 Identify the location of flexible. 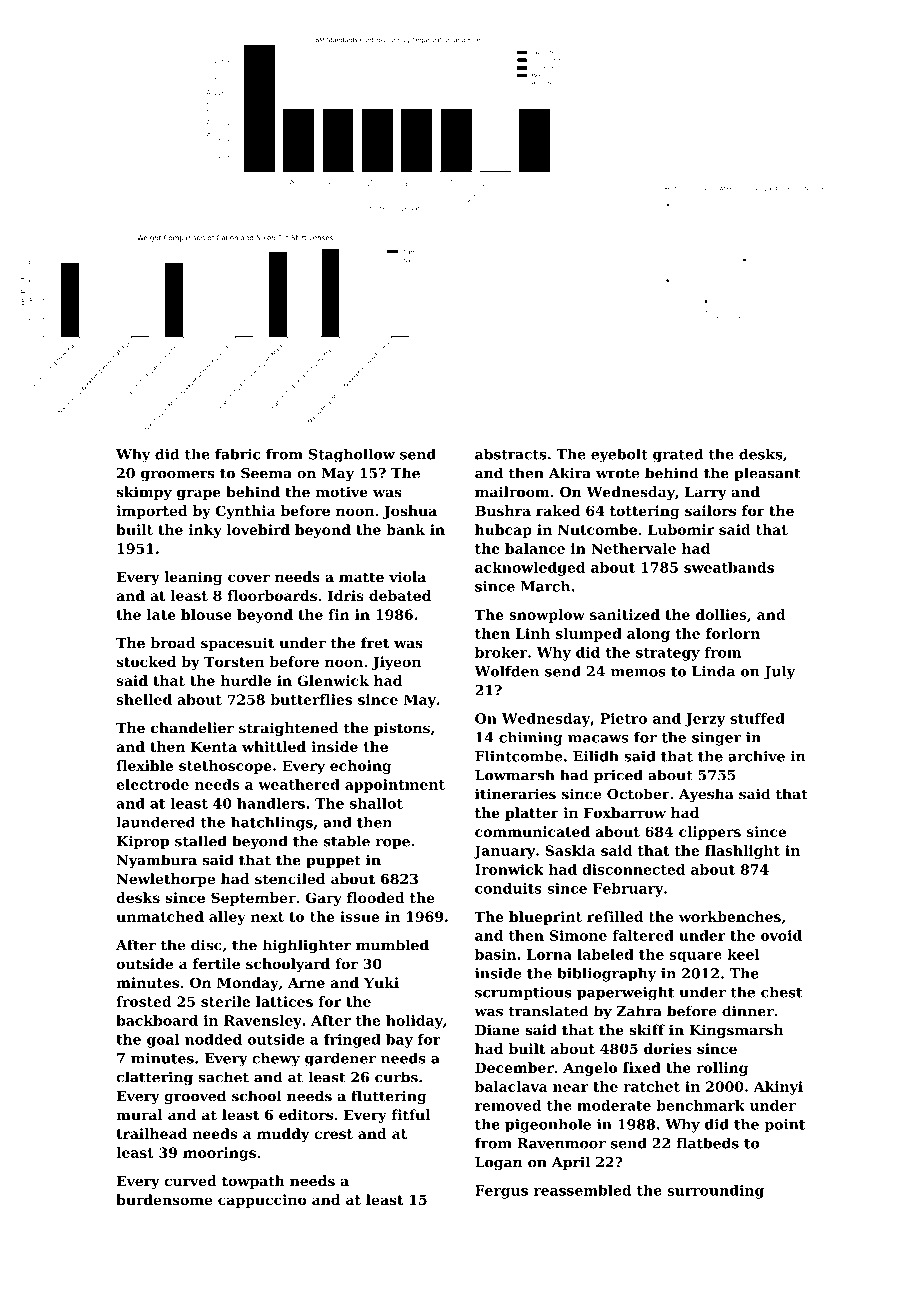
(144, 765).
